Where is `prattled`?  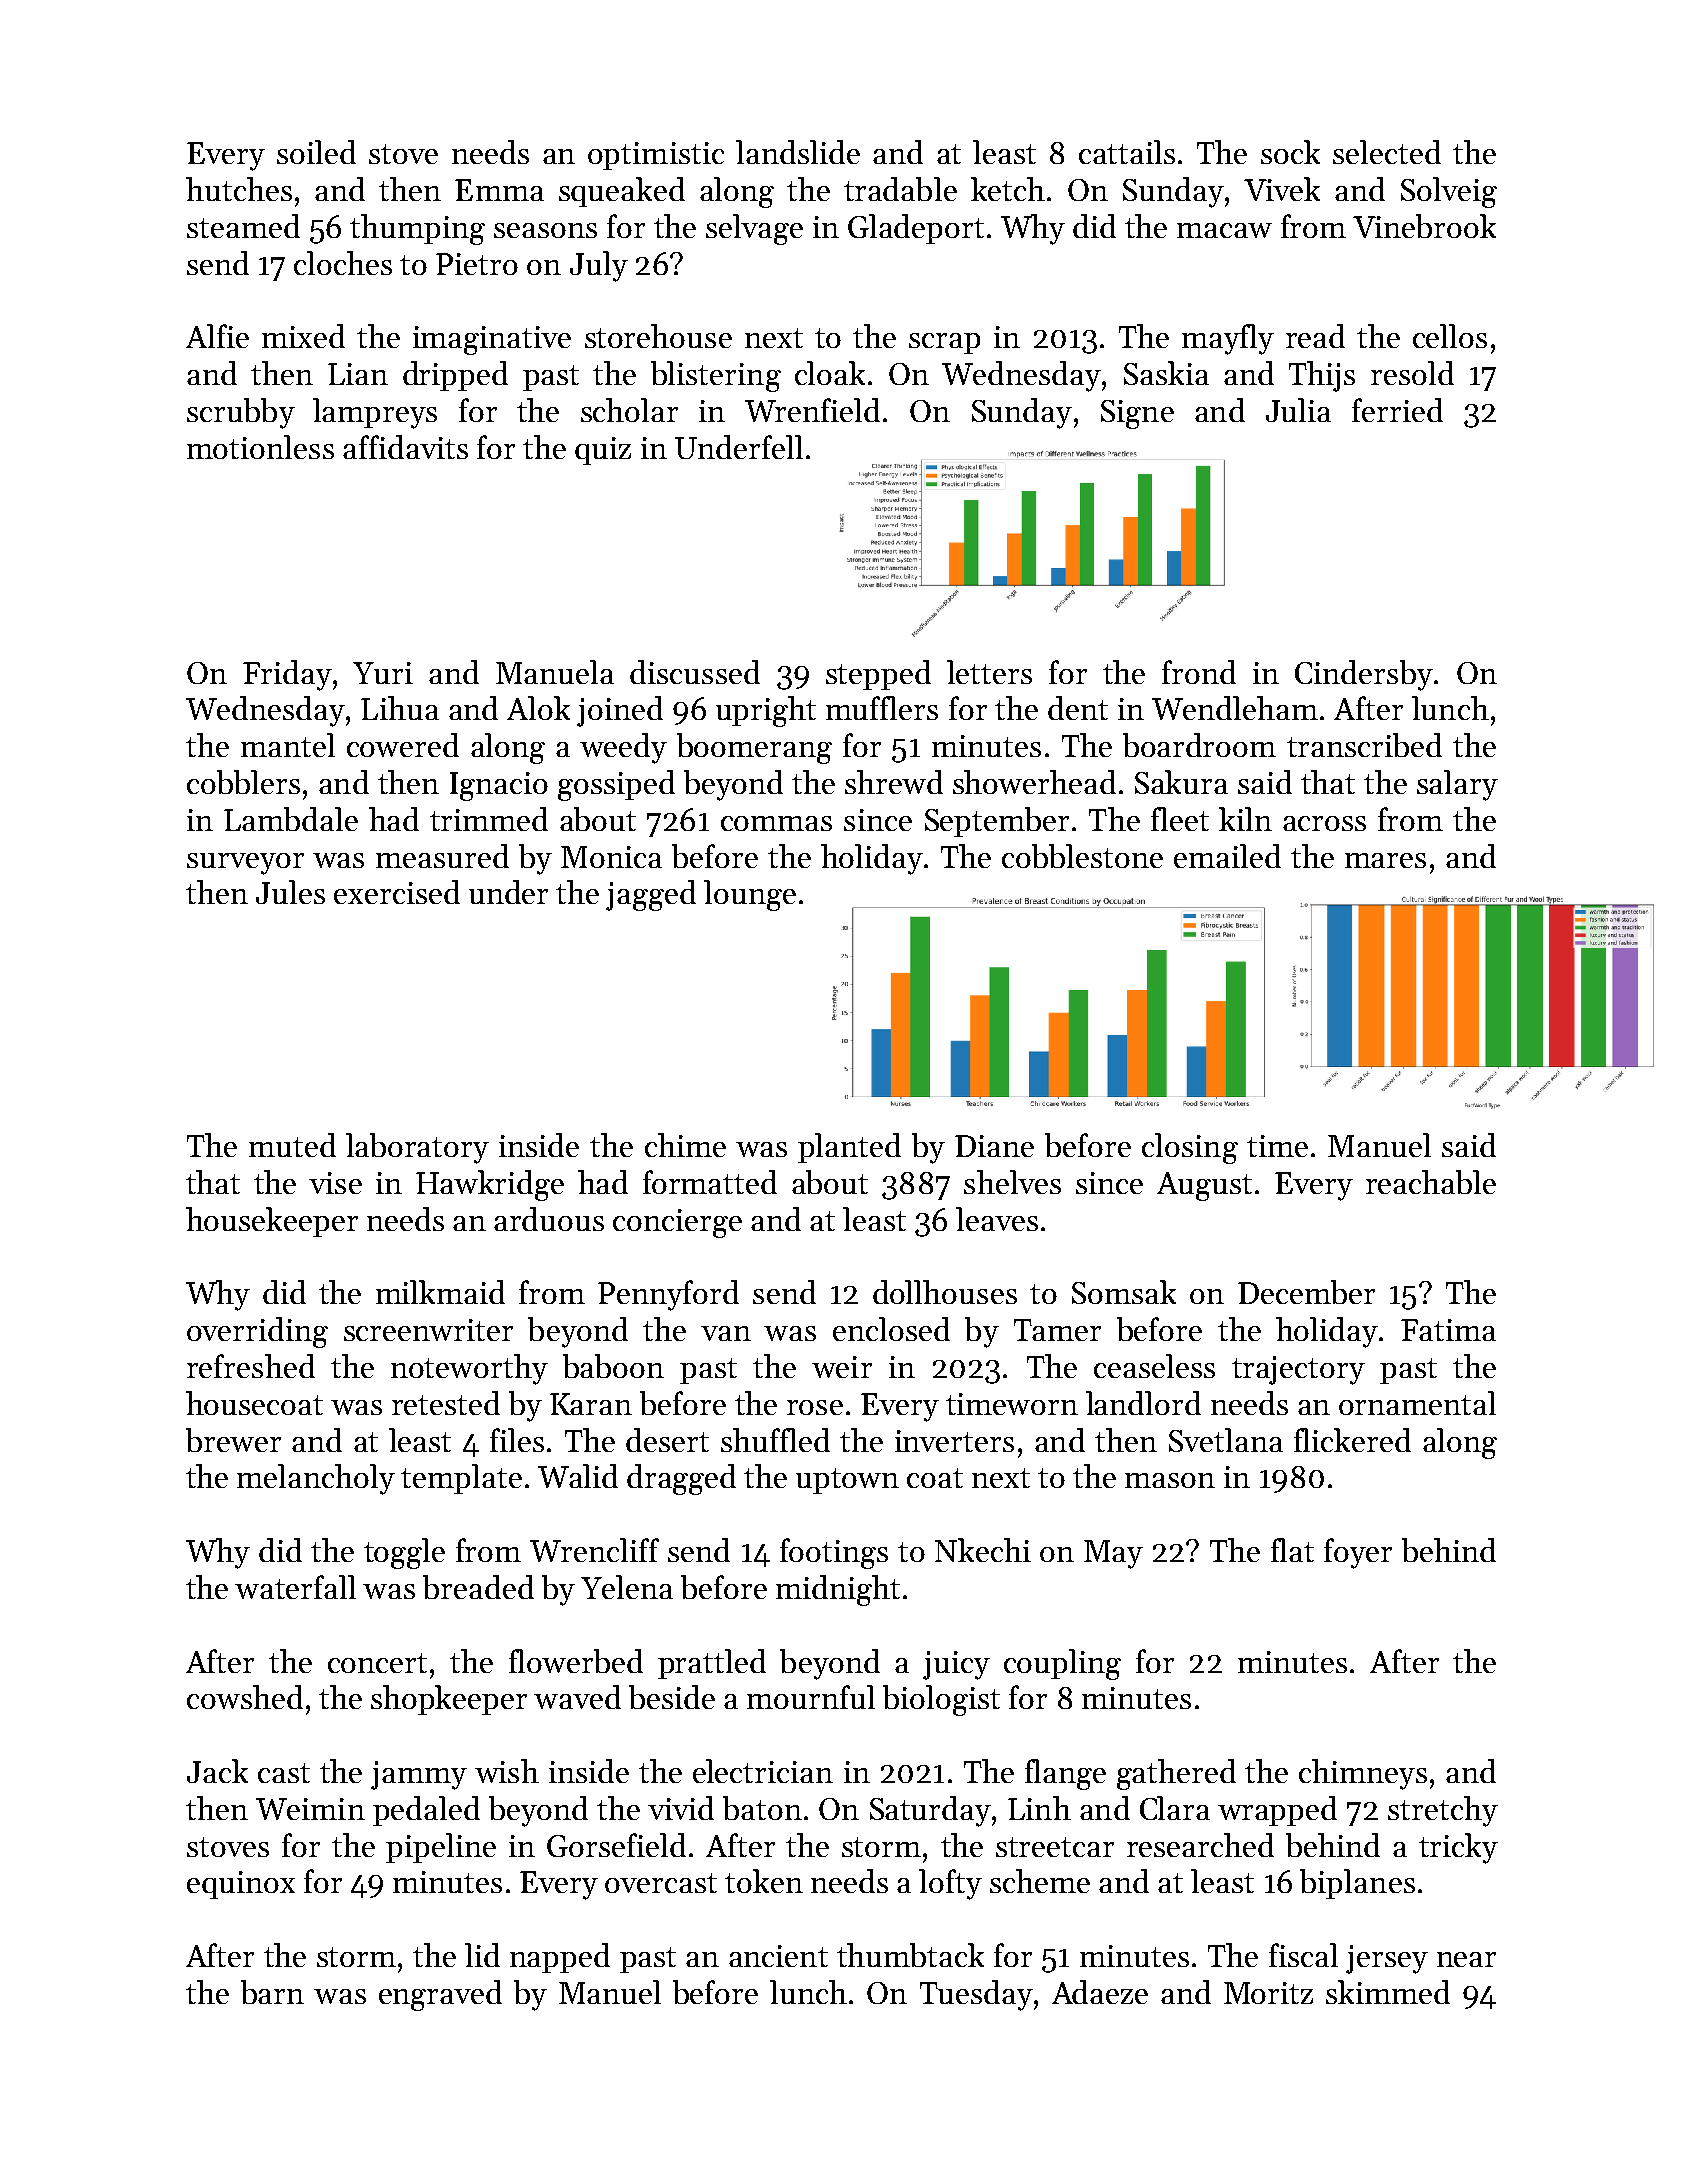
prattled is located at coordinates (712, 1664).
